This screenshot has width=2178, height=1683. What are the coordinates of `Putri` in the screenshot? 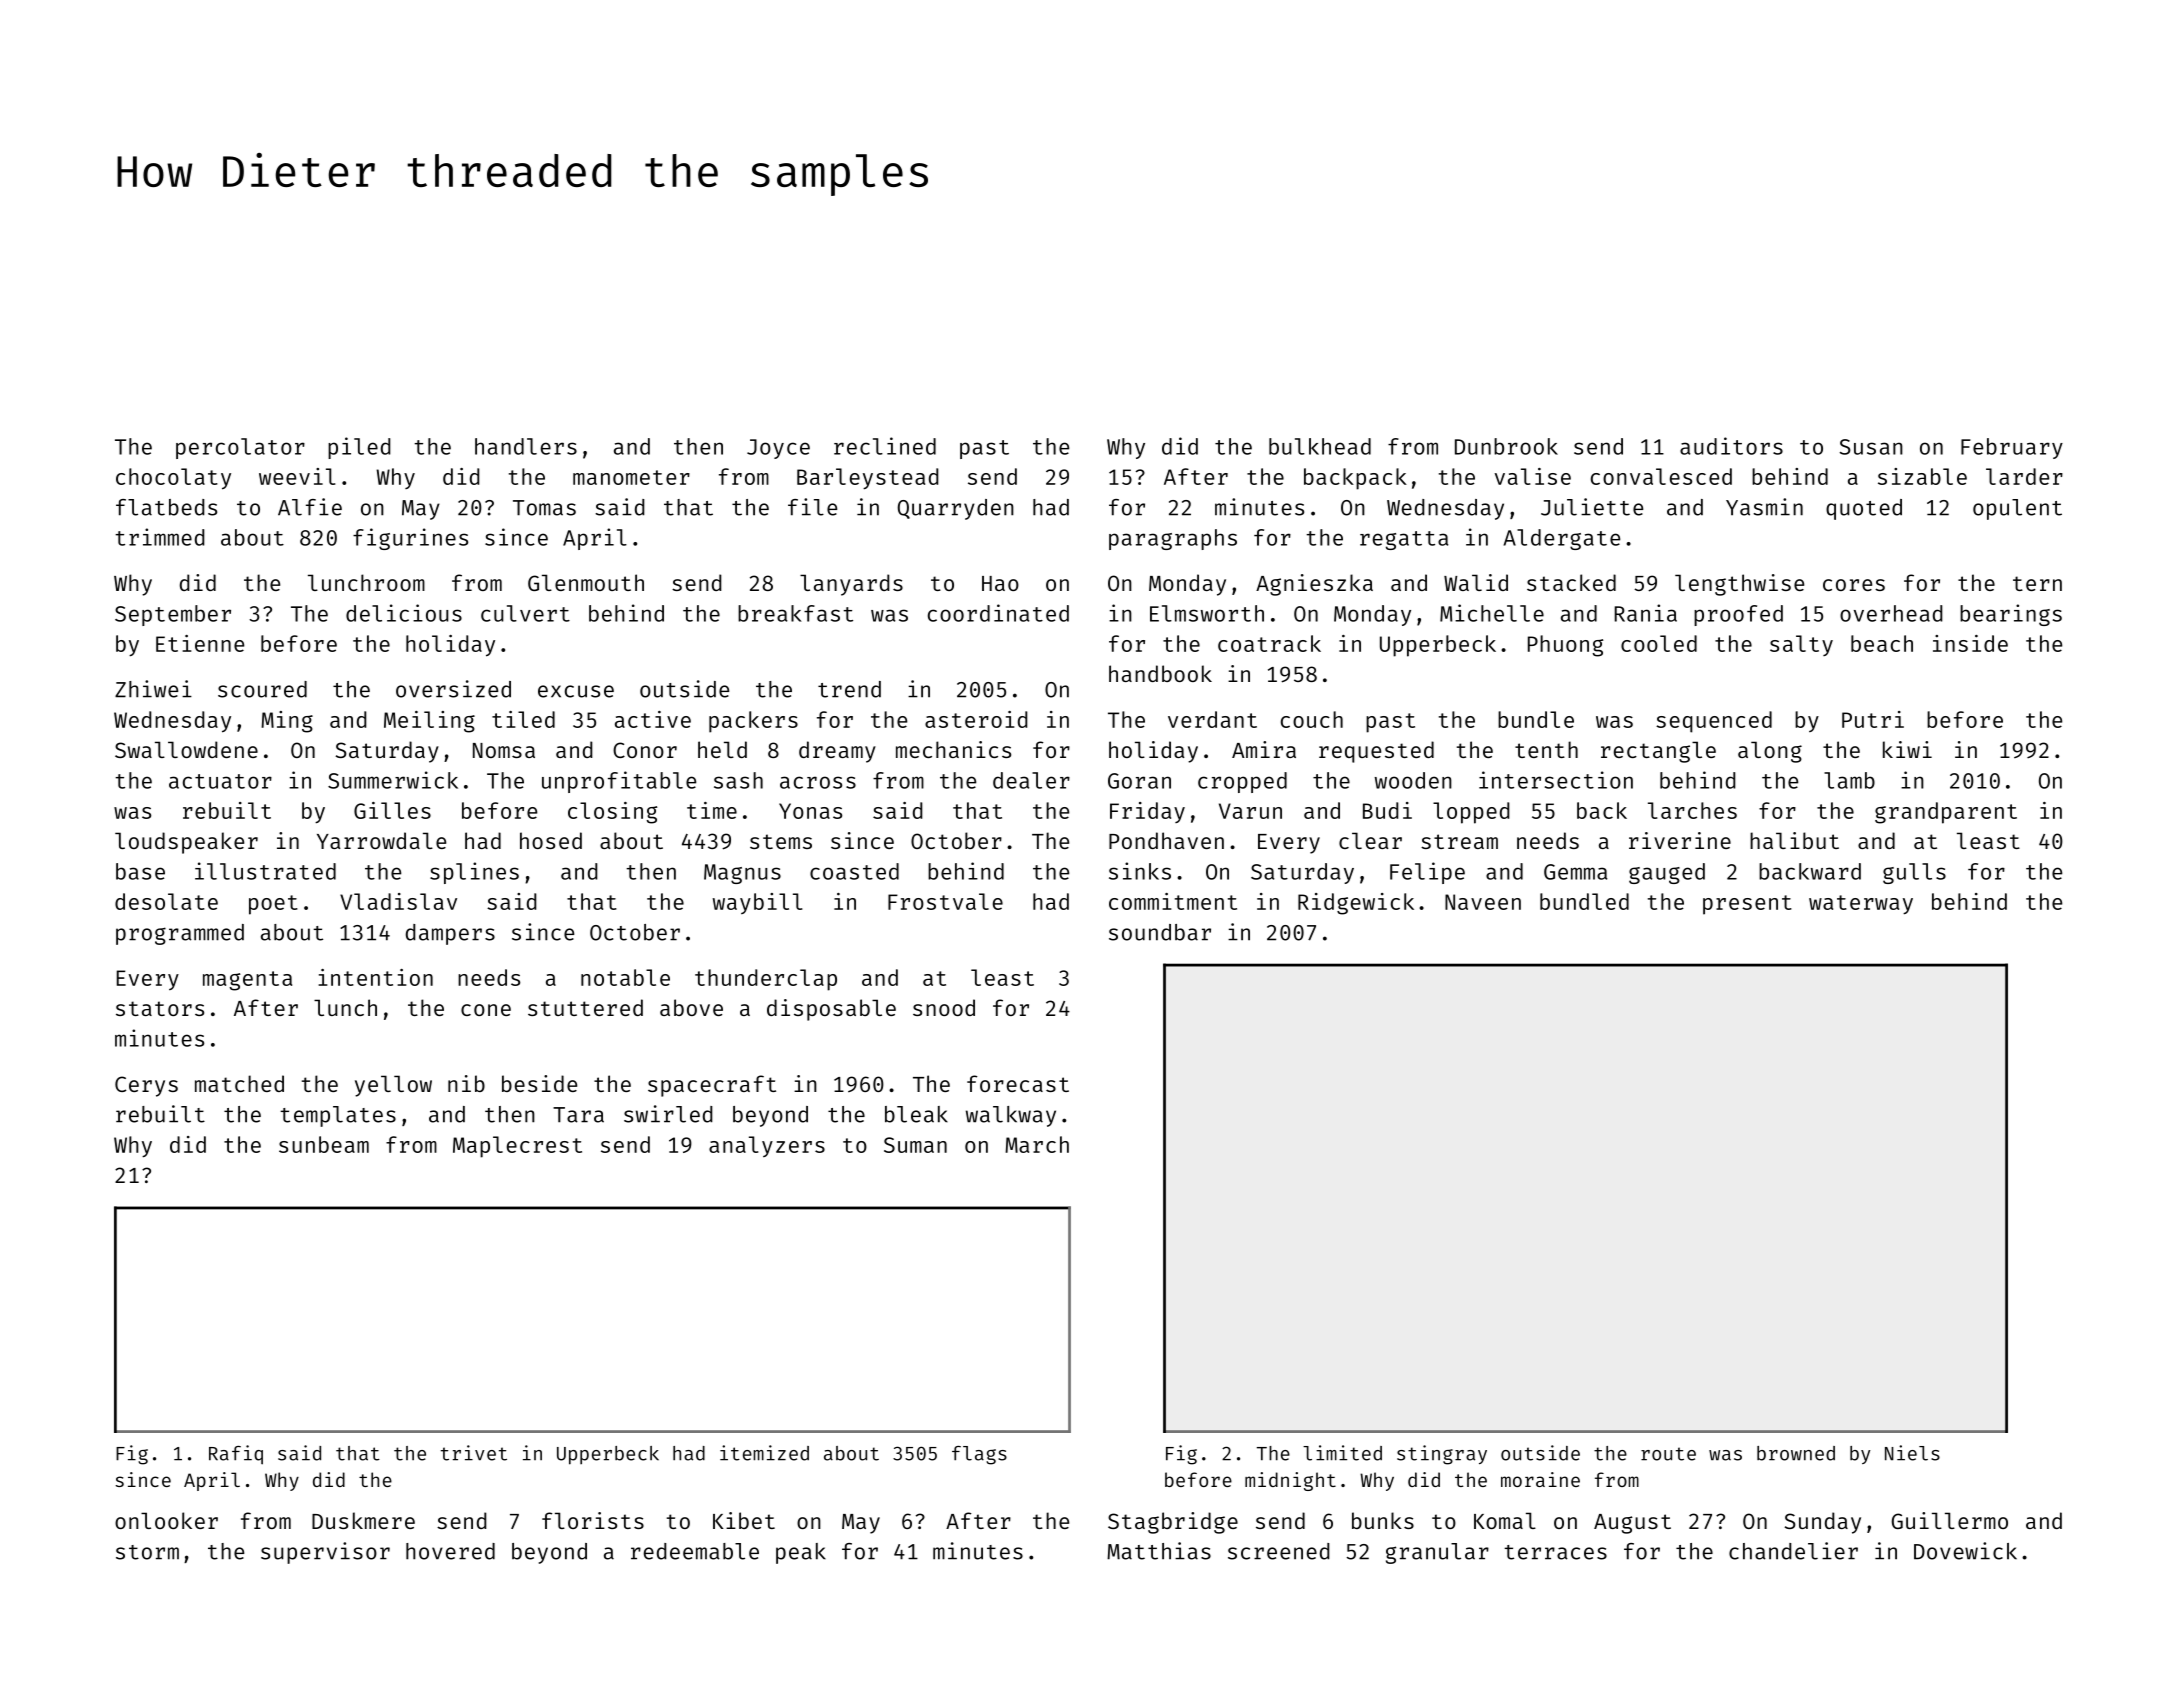 It's located at (1873, 719).
